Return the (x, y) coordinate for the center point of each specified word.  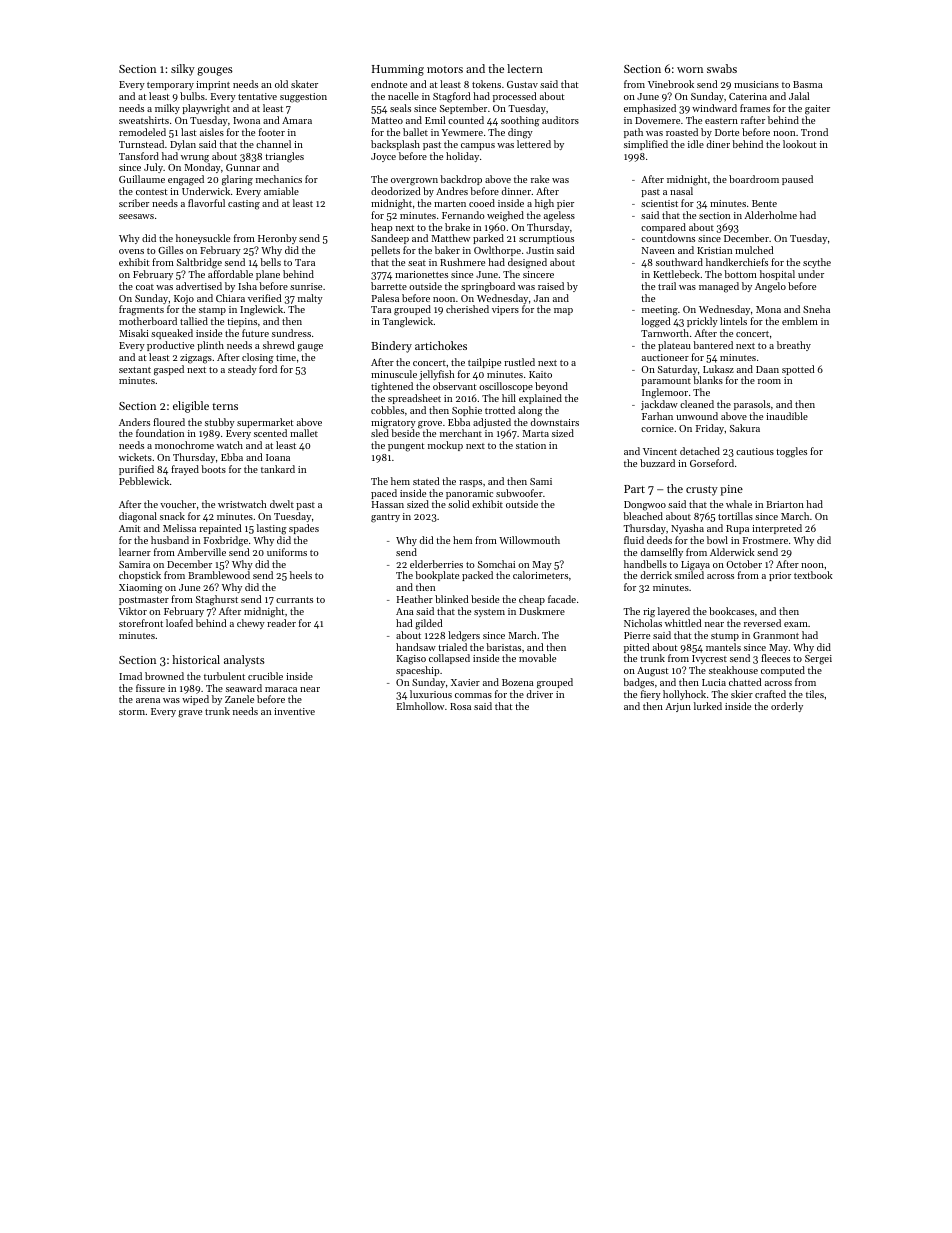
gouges (215, 71)
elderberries (436, 564)
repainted (220, 529)
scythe (817, 263)
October (744, 564)
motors (445, 69)
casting (244, 205)
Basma (808, 84)
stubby (220, 423)
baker (447, 250)
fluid (634, 540)
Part (634, 489)
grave (190, 714)
